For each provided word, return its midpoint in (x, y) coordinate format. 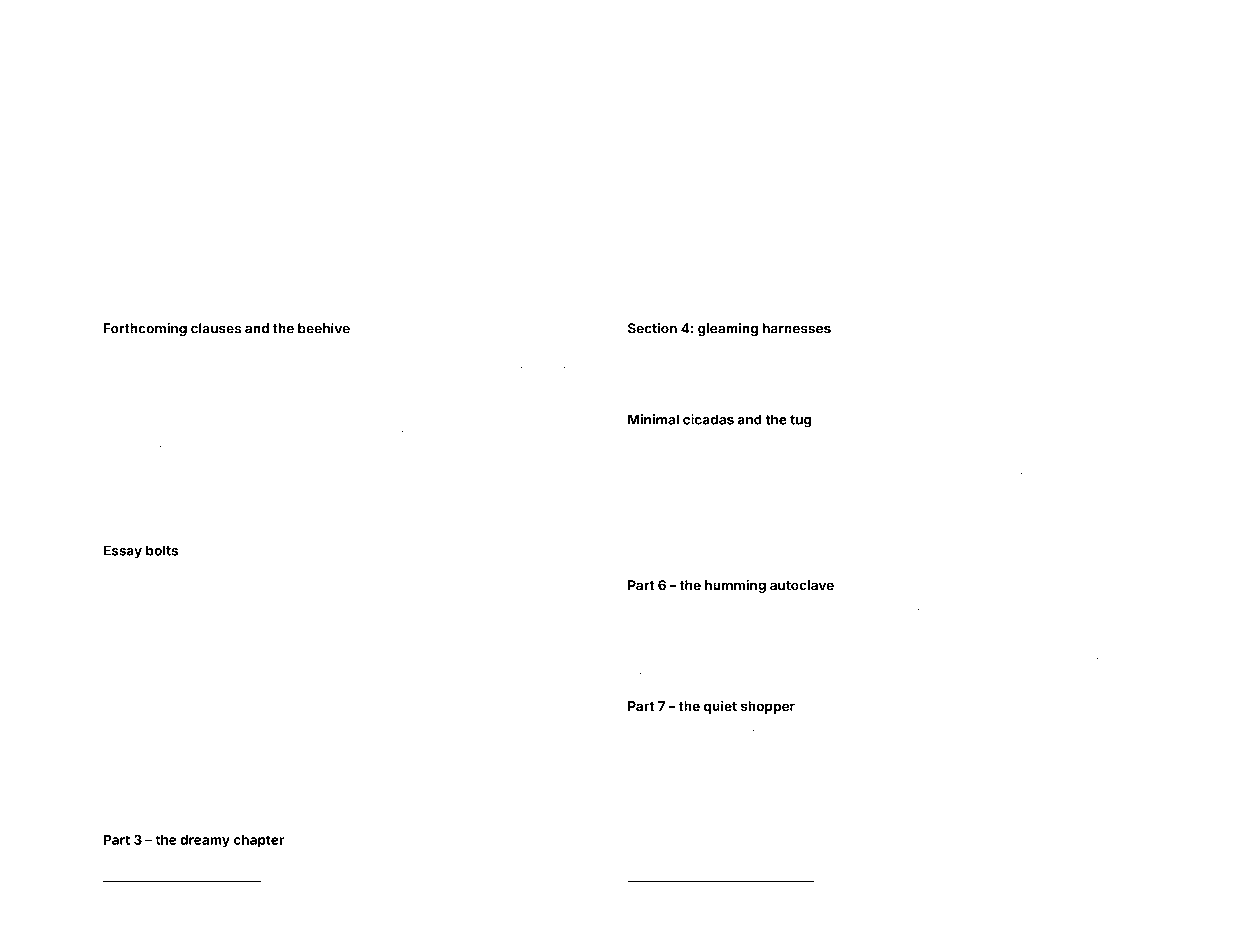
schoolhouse (727, 637)
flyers (968, 772)
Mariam (202, 496)
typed (1045, 472)
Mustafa (791, 727)
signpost (349, 637)
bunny (390, 892)
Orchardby (1039, 349)
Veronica (159, 745)
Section (652, 328)
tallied (1108, 671)
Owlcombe (655, 500)
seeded (295, 380)
